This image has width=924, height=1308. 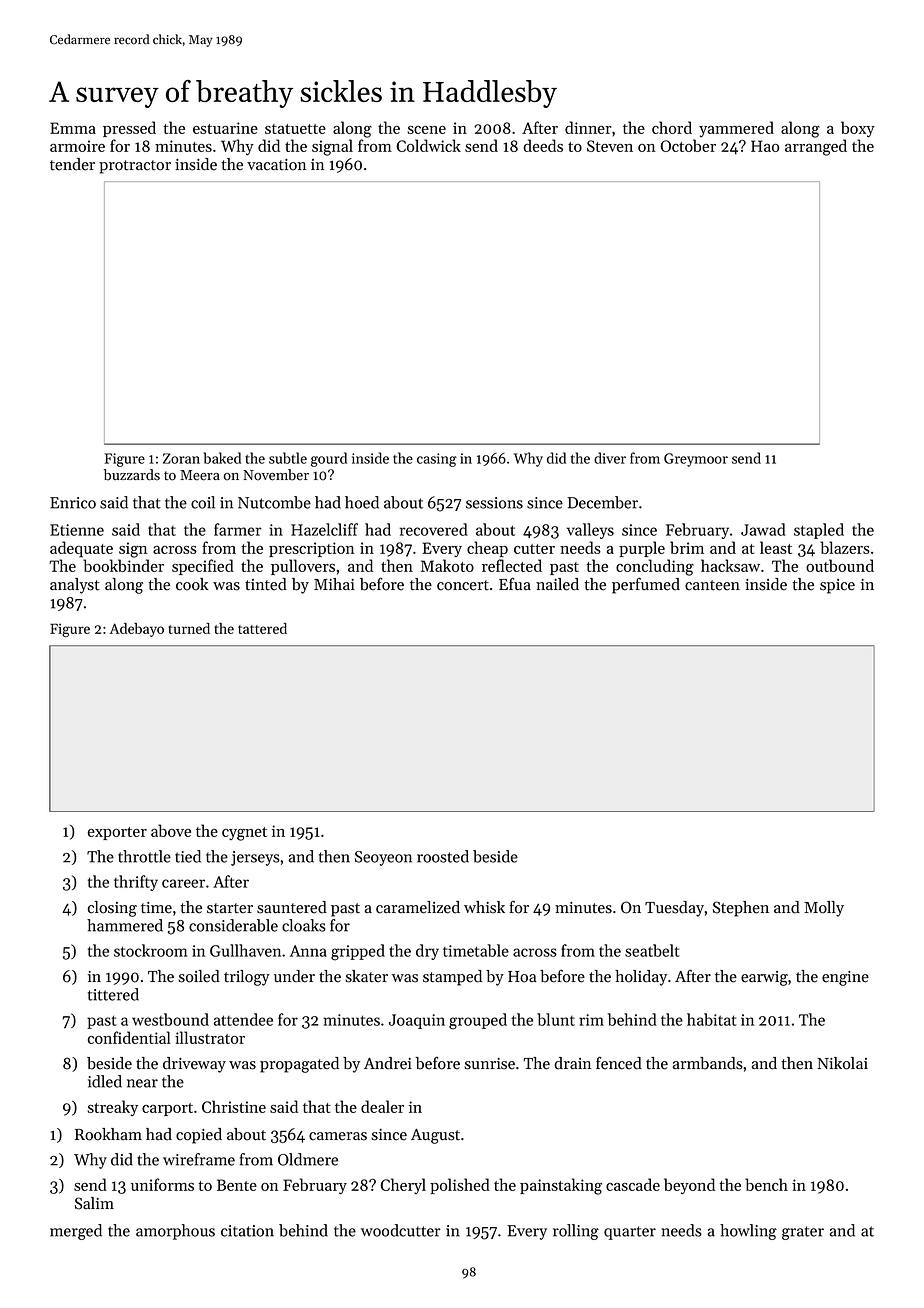 I want to click on Tuesday, so click(x=674, y=909).
